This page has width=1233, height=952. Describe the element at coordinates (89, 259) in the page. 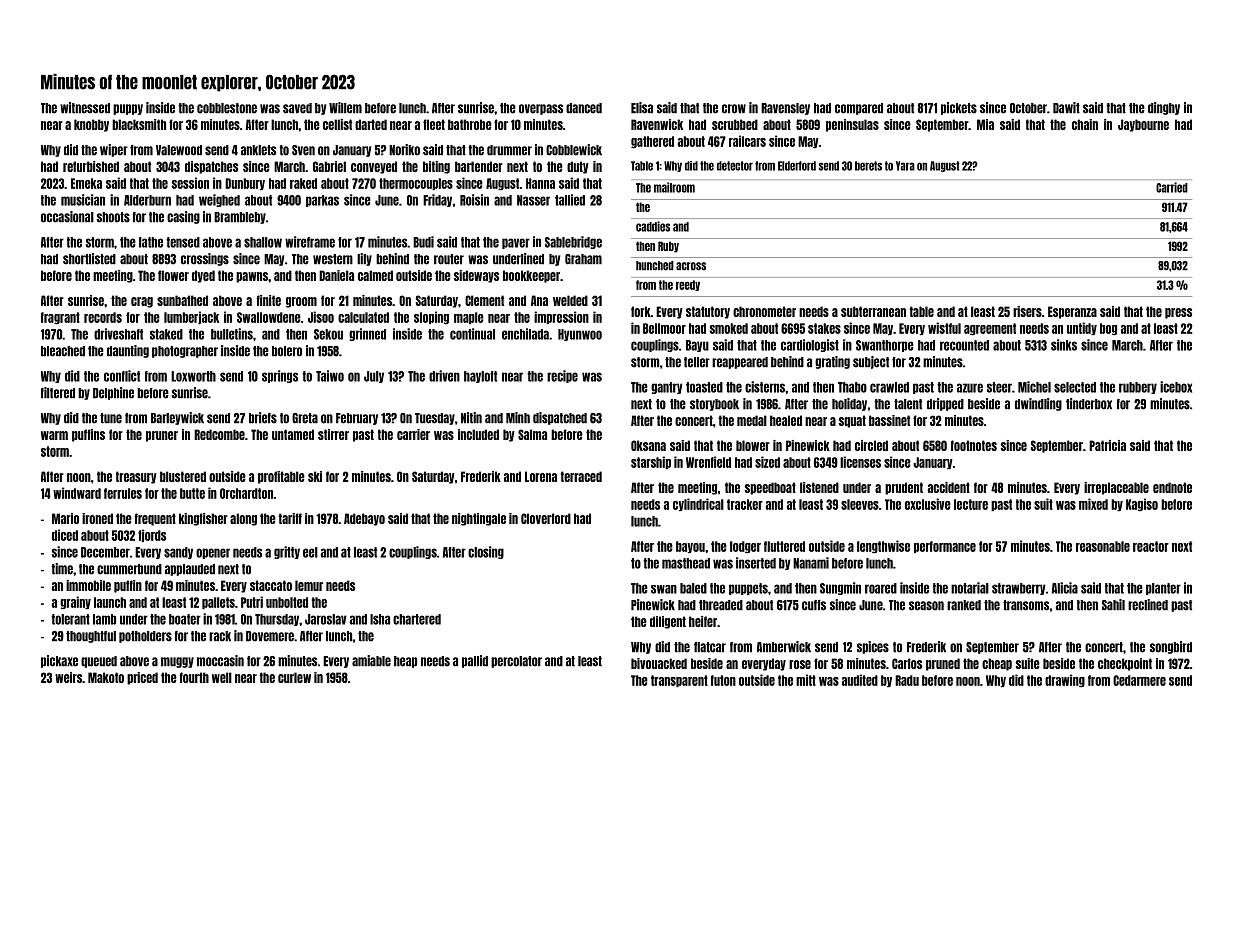

I see `shortlisted` at that location.
